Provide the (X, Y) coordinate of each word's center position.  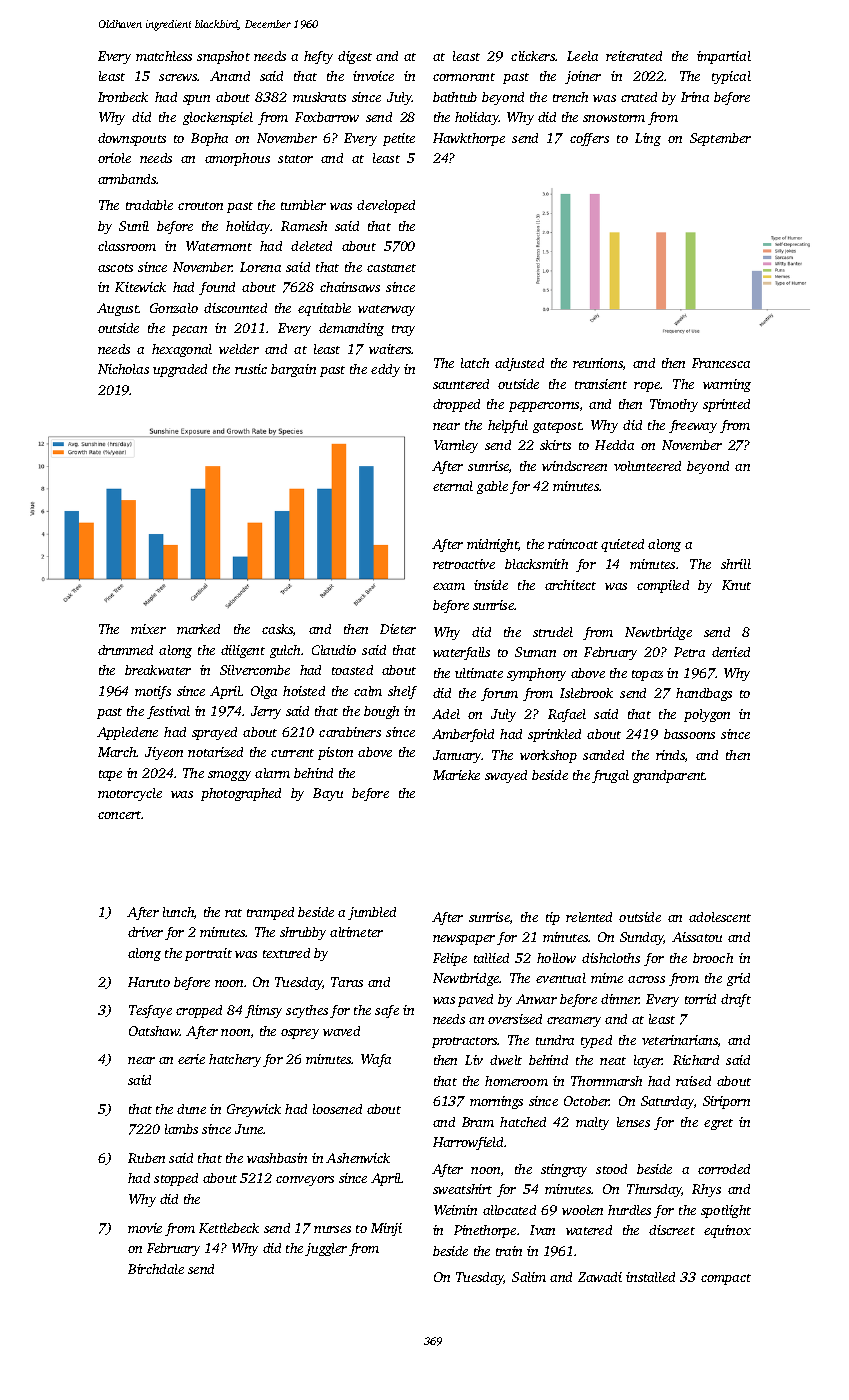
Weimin (455, 1210)
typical (731, 77)
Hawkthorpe (469, 139)
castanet (391, 268)
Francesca (721, 363)
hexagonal (182, 350)
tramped (270, 913)
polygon (707, 715)
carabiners (350, 732)
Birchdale (156, 1269)
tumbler (303, 205)
